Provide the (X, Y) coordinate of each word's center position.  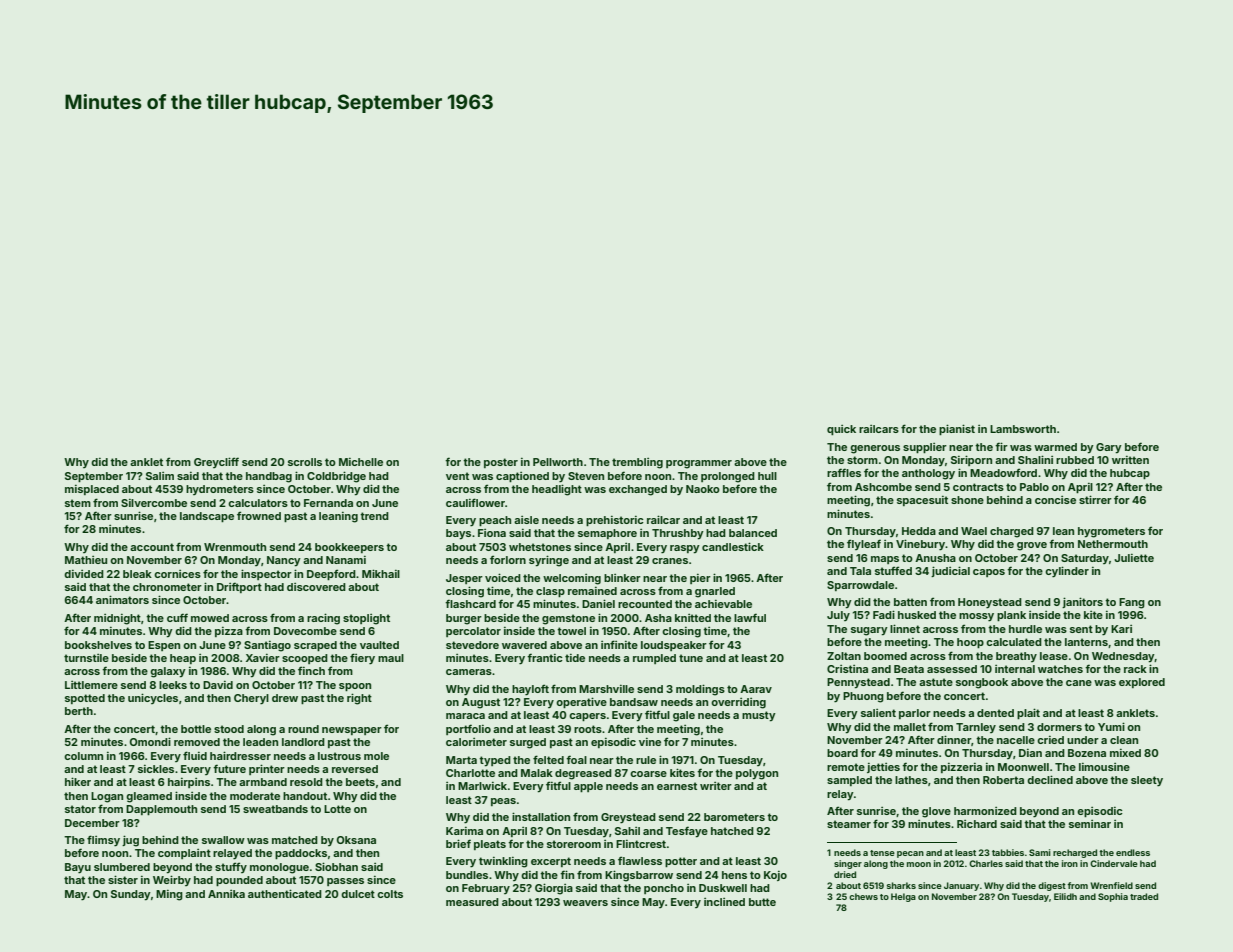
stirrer (1095, 499)
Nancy (284, 561)
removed (197, 742)
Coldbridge (336, 477)
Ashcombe (883, 487)
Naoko (703, 489)
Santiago (267, 646)
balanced (753, 533)
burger (464, 619)
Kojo (775, 876)
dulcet (358, 894)
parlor (915, 714)
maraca (465, 716)
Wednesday (1123, 657)
